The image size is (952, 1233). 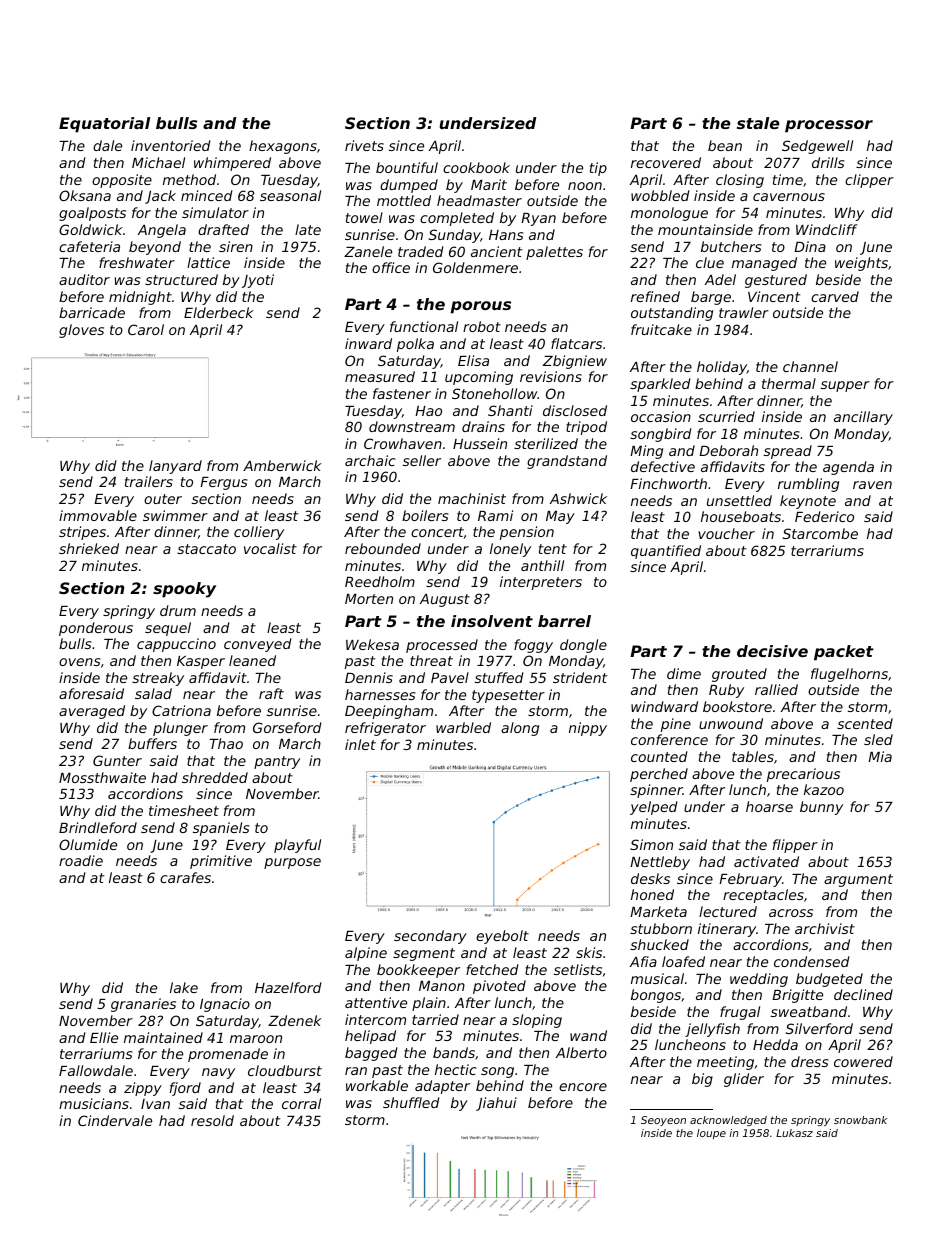 What do you see at coordinates (81, 331) in the document?
I see `gloves` at bounding box center [81, 331].
